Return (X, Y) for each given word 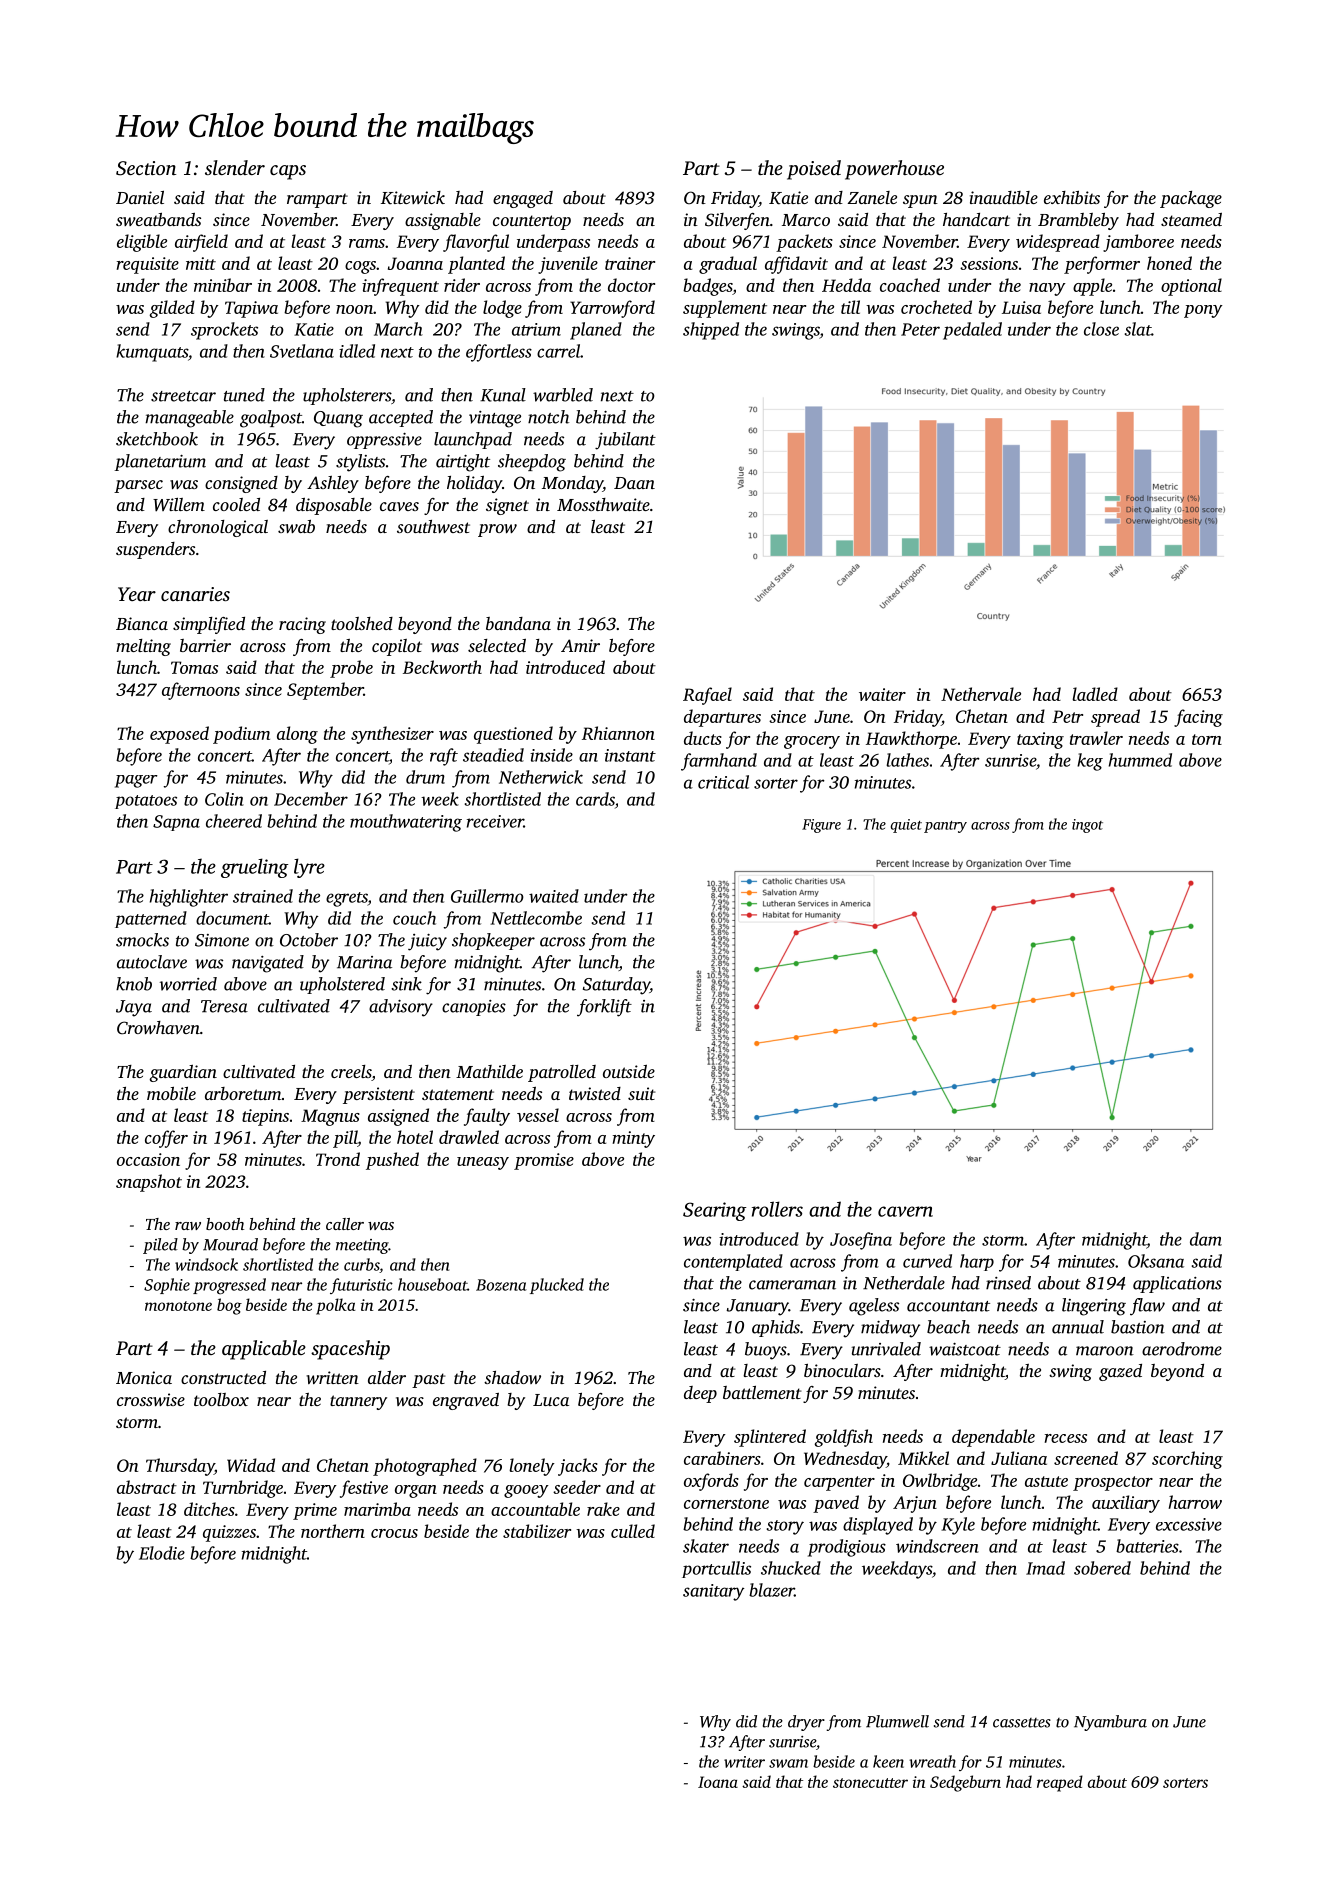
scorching (1187, 1460)
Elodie (162, 1553)
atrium (536, 329)
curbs (361, 1264)
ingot (1087, 826)
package (1191, 199)
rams (367, 243)
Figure (821, 826)
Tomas (194, 667)
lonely (532, 1467)
